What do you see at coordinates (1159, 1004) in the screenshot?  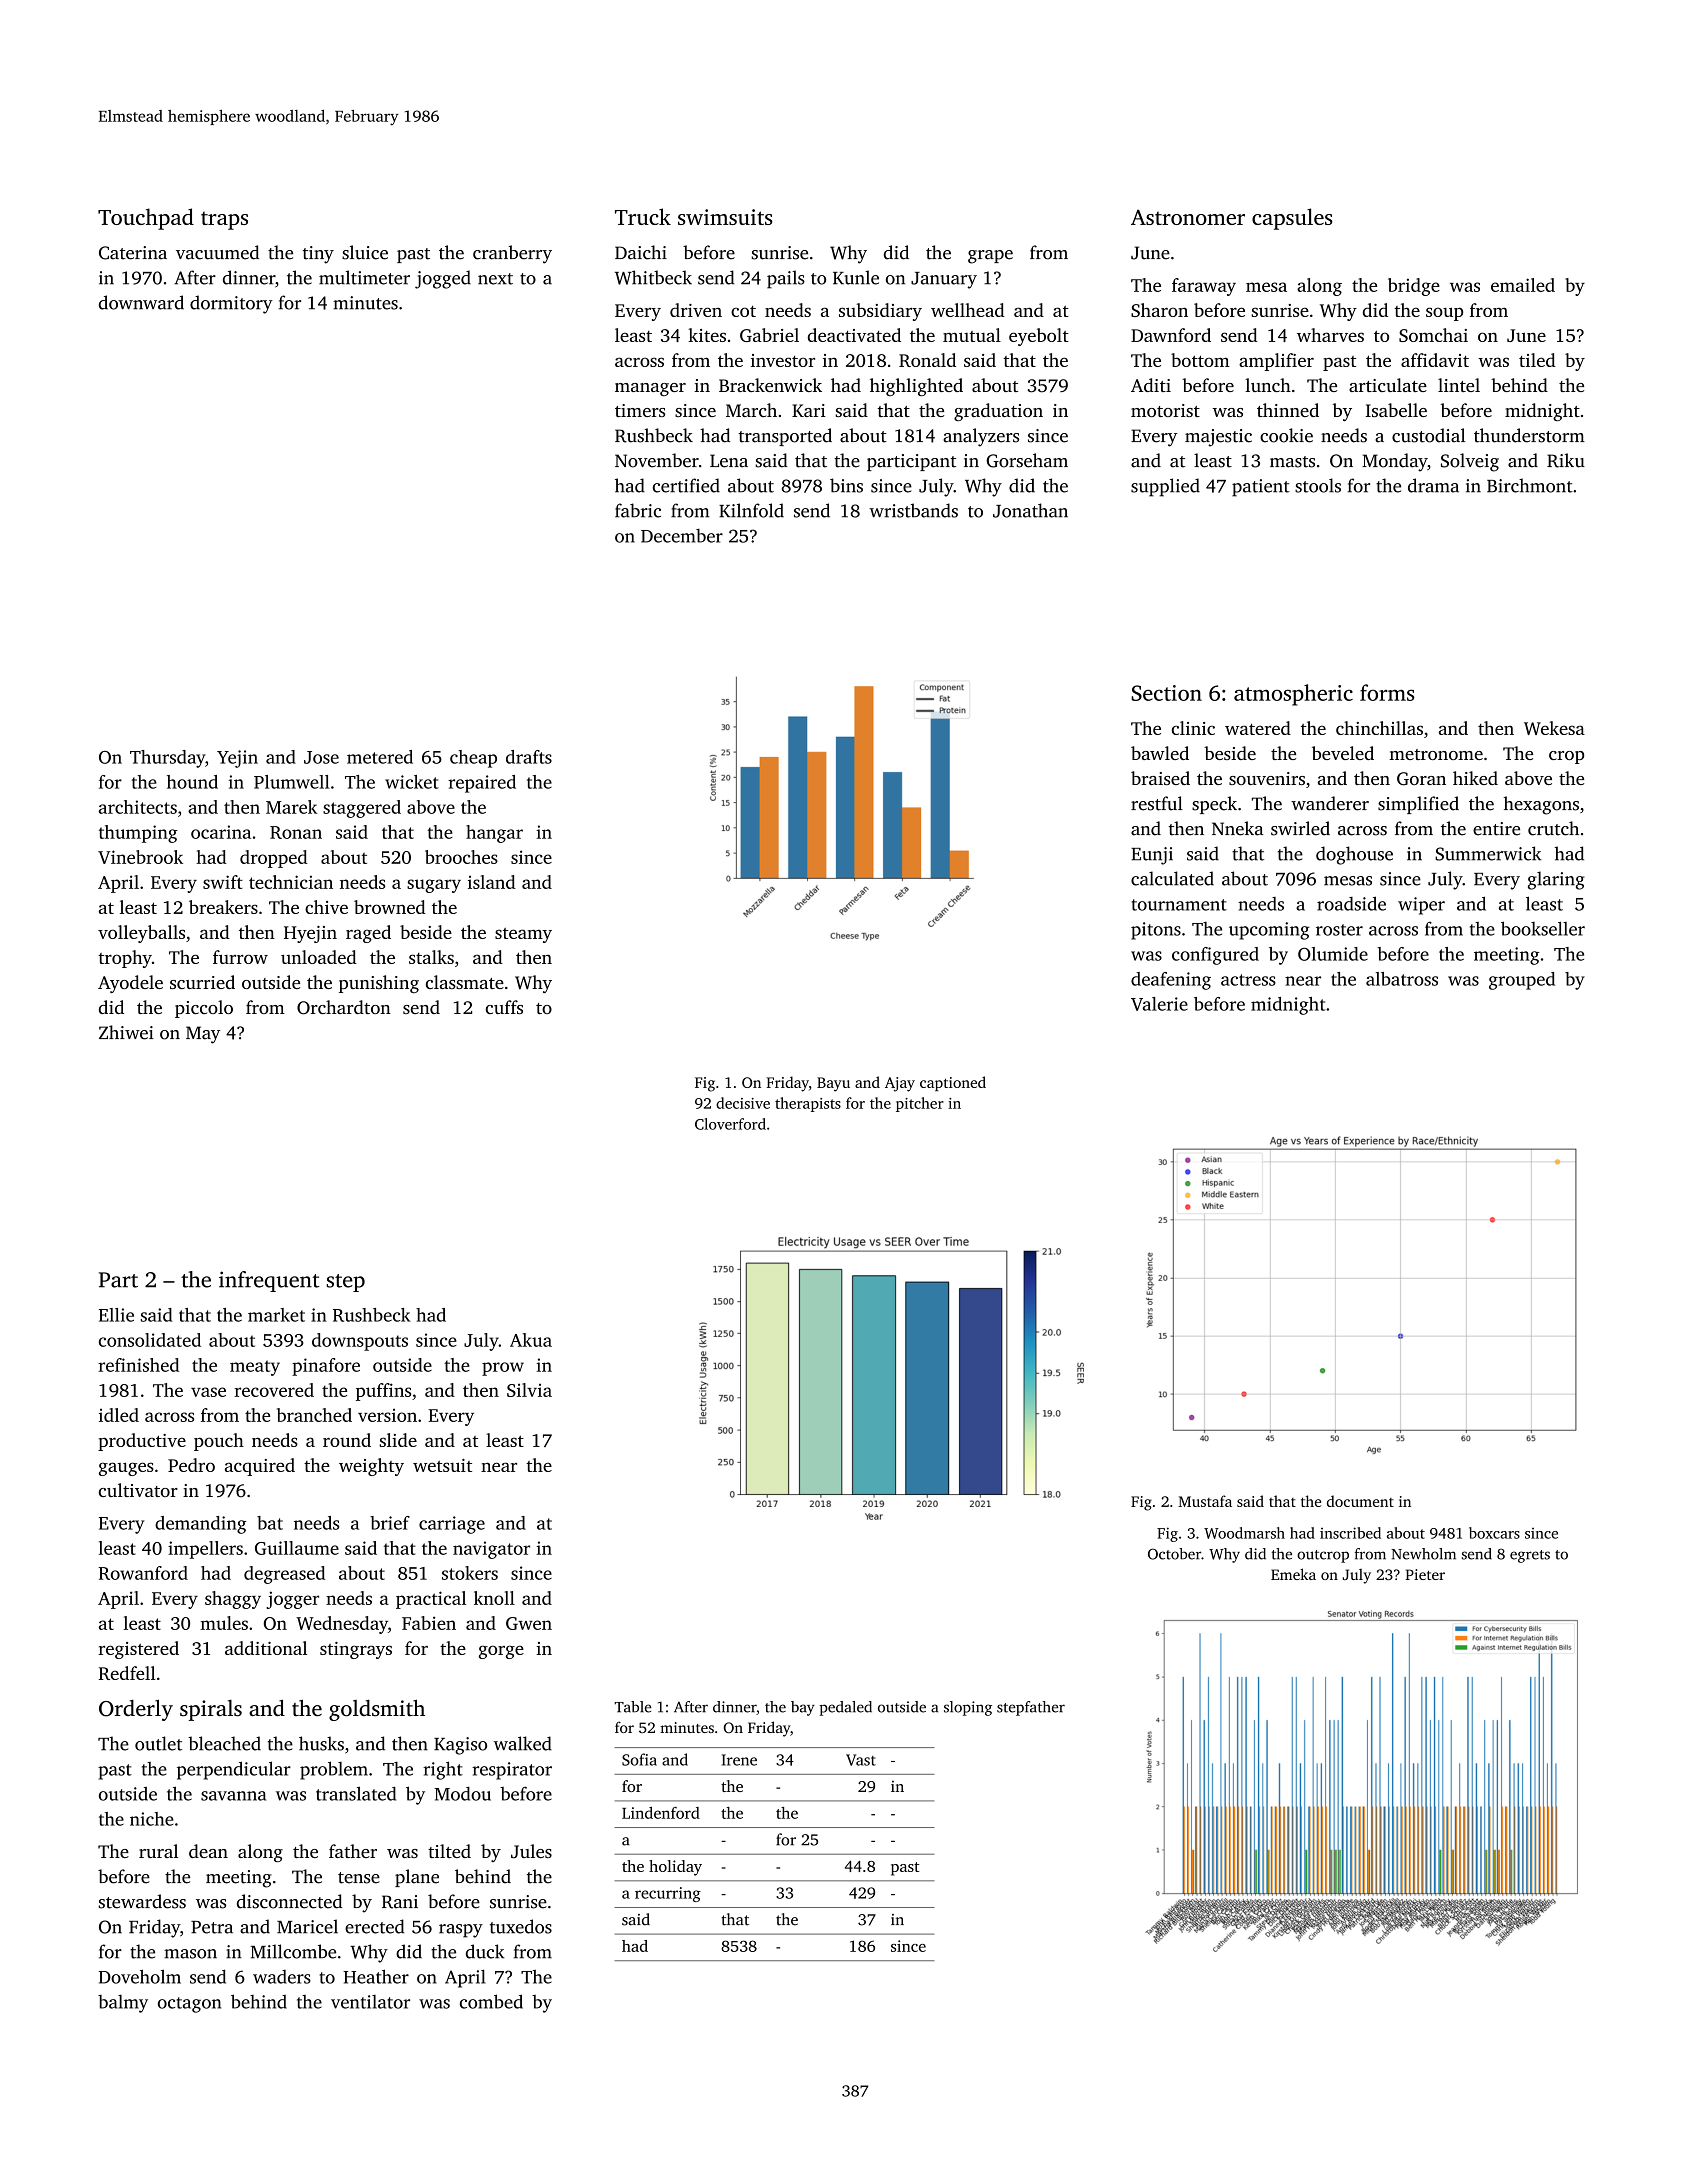 I see `Valerie` at bounding box center [1159, 1004].
